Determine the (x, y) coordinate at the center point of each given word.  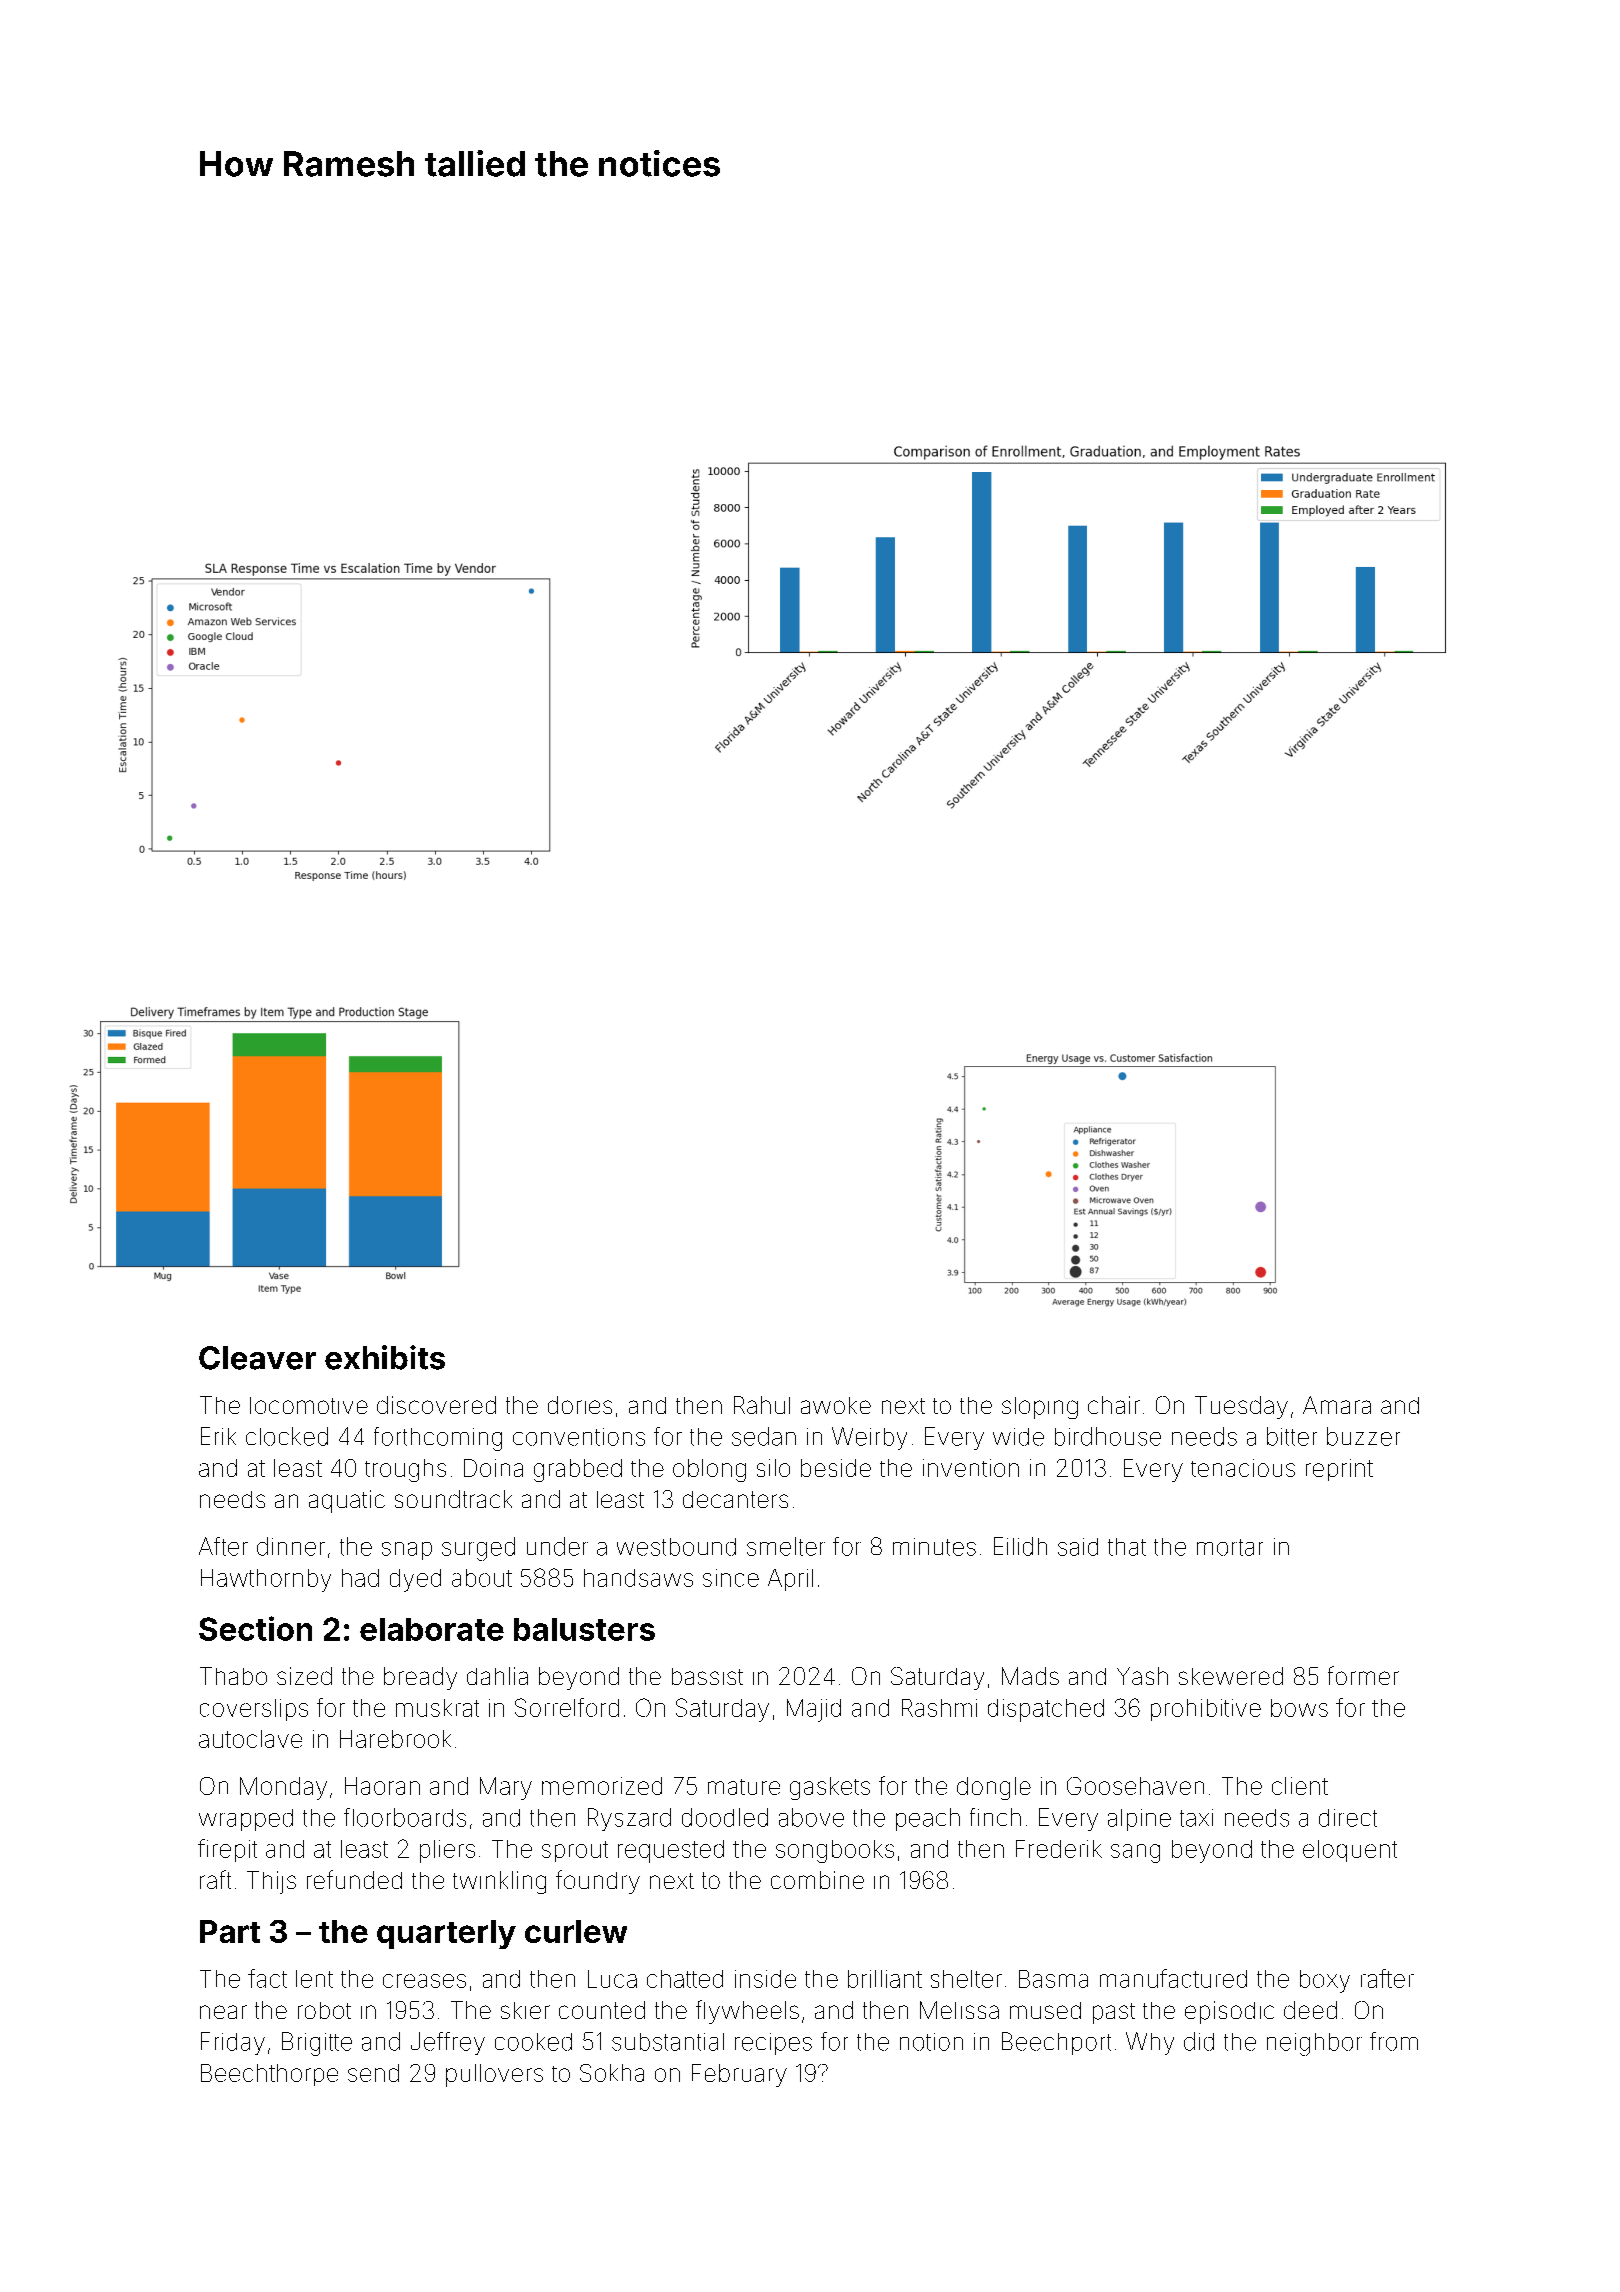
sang (1135, 1853)
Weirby (869, 1438)
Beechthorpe (269, 2075)
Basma (1053, 1979)
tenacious (1243, 1468)
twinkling (499, 1882)
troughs (405, 1470)
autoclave (250, 1739)
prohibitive (1206, 1710)
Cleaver (257, 1358)
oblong (709, 1470)
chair (1114, 1405)
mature (744, 1787)
